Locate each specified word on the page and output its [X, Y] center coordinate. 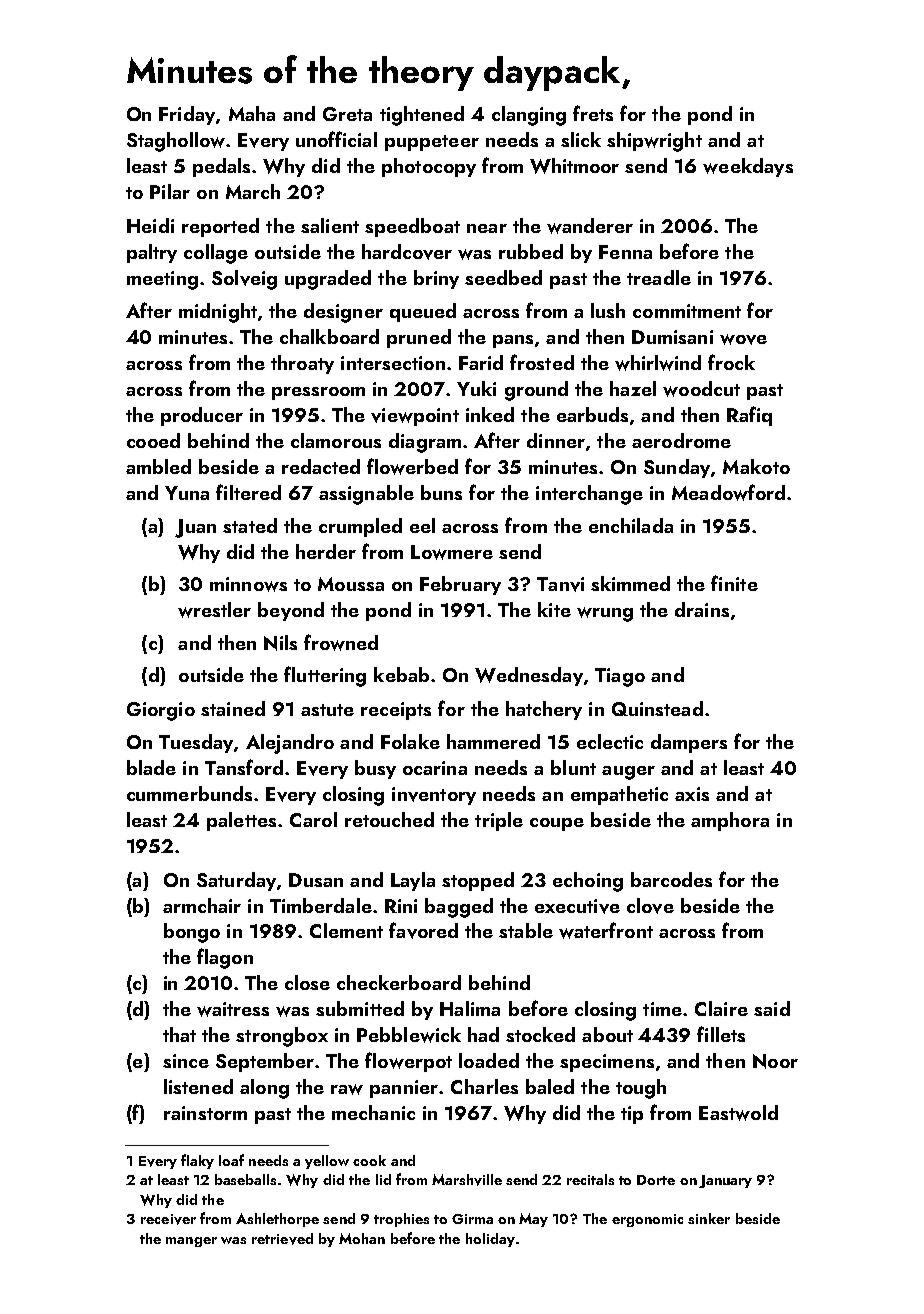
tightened [422, 116]
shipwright [654, 142]
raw [347, 1089]
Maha [252, 113]
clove [650, 906]
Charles [484, 1086]
